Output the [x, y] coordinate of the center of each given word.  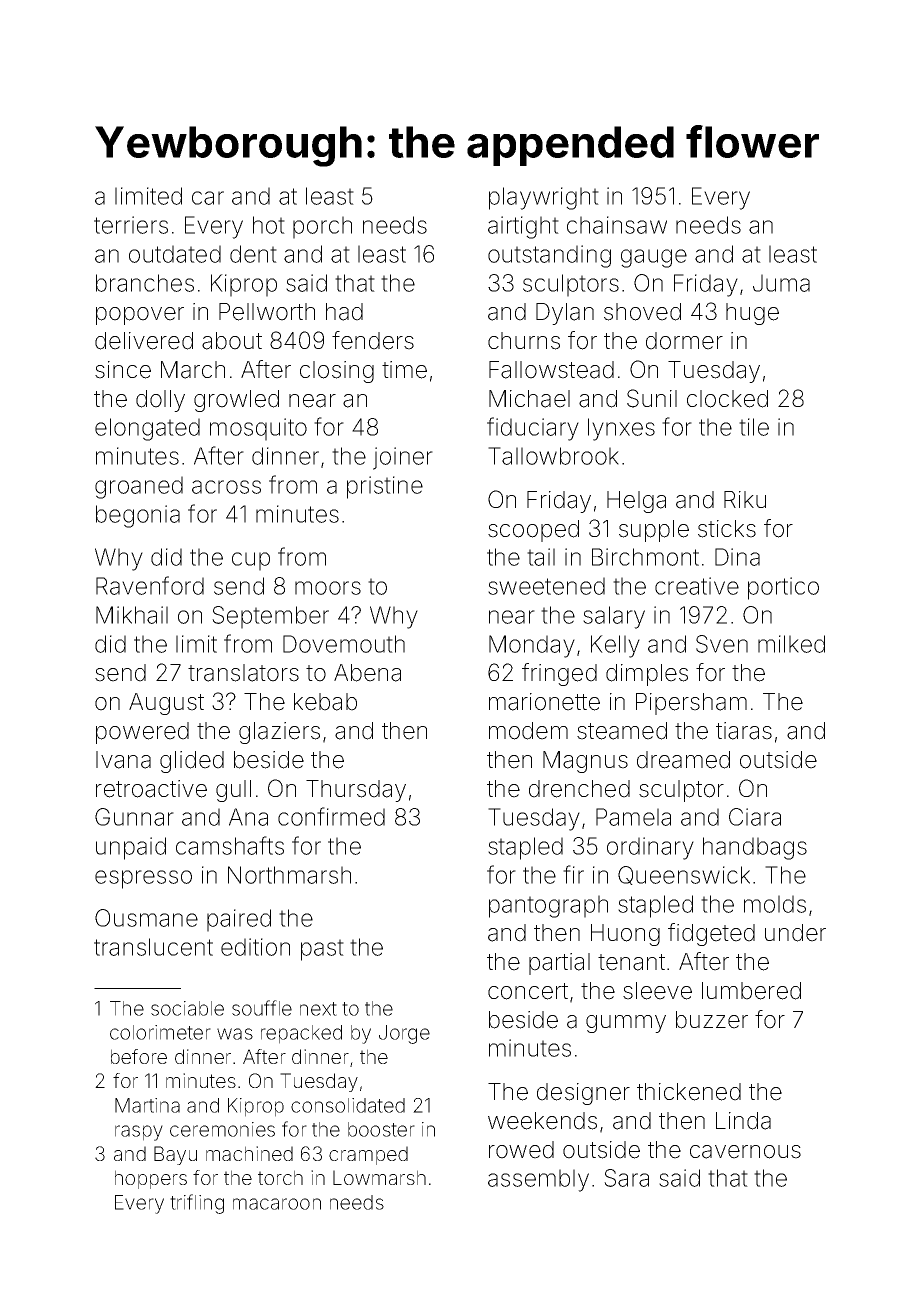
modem [528, 731]
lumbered [751, 991]
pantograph [548, 906]
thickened [689, 1092]
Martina [147, 1105]
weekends [542, 1121]
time [404, 370]
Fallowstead [551, 370]
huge [752, 314]
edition [255, 947]
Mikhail [132, 615]
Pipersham [691, 704]
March [193, 370]
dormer [684, 341]
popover [140, 316]
